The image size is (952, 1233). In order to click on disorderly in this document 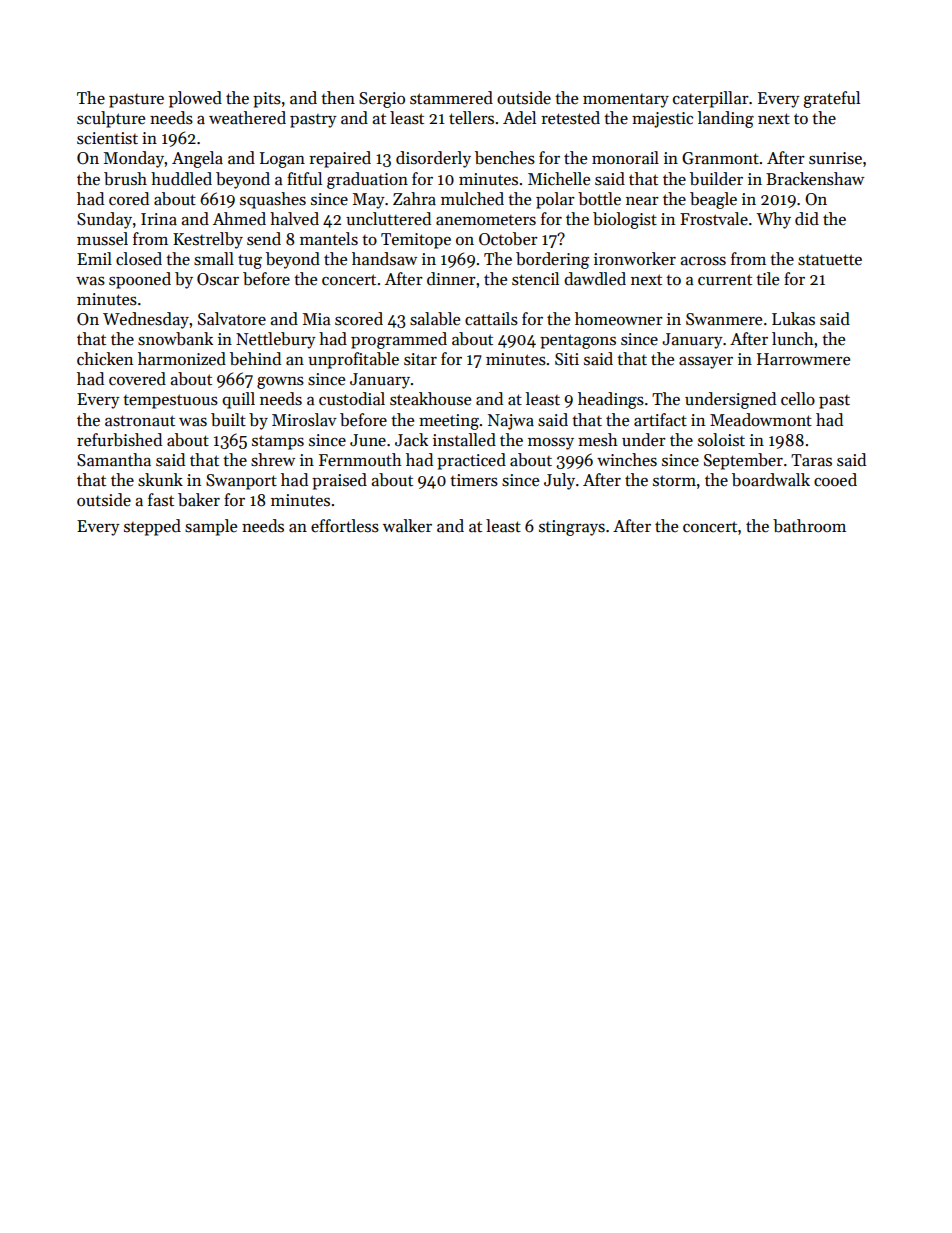, I will do `click(433, 159)`.
